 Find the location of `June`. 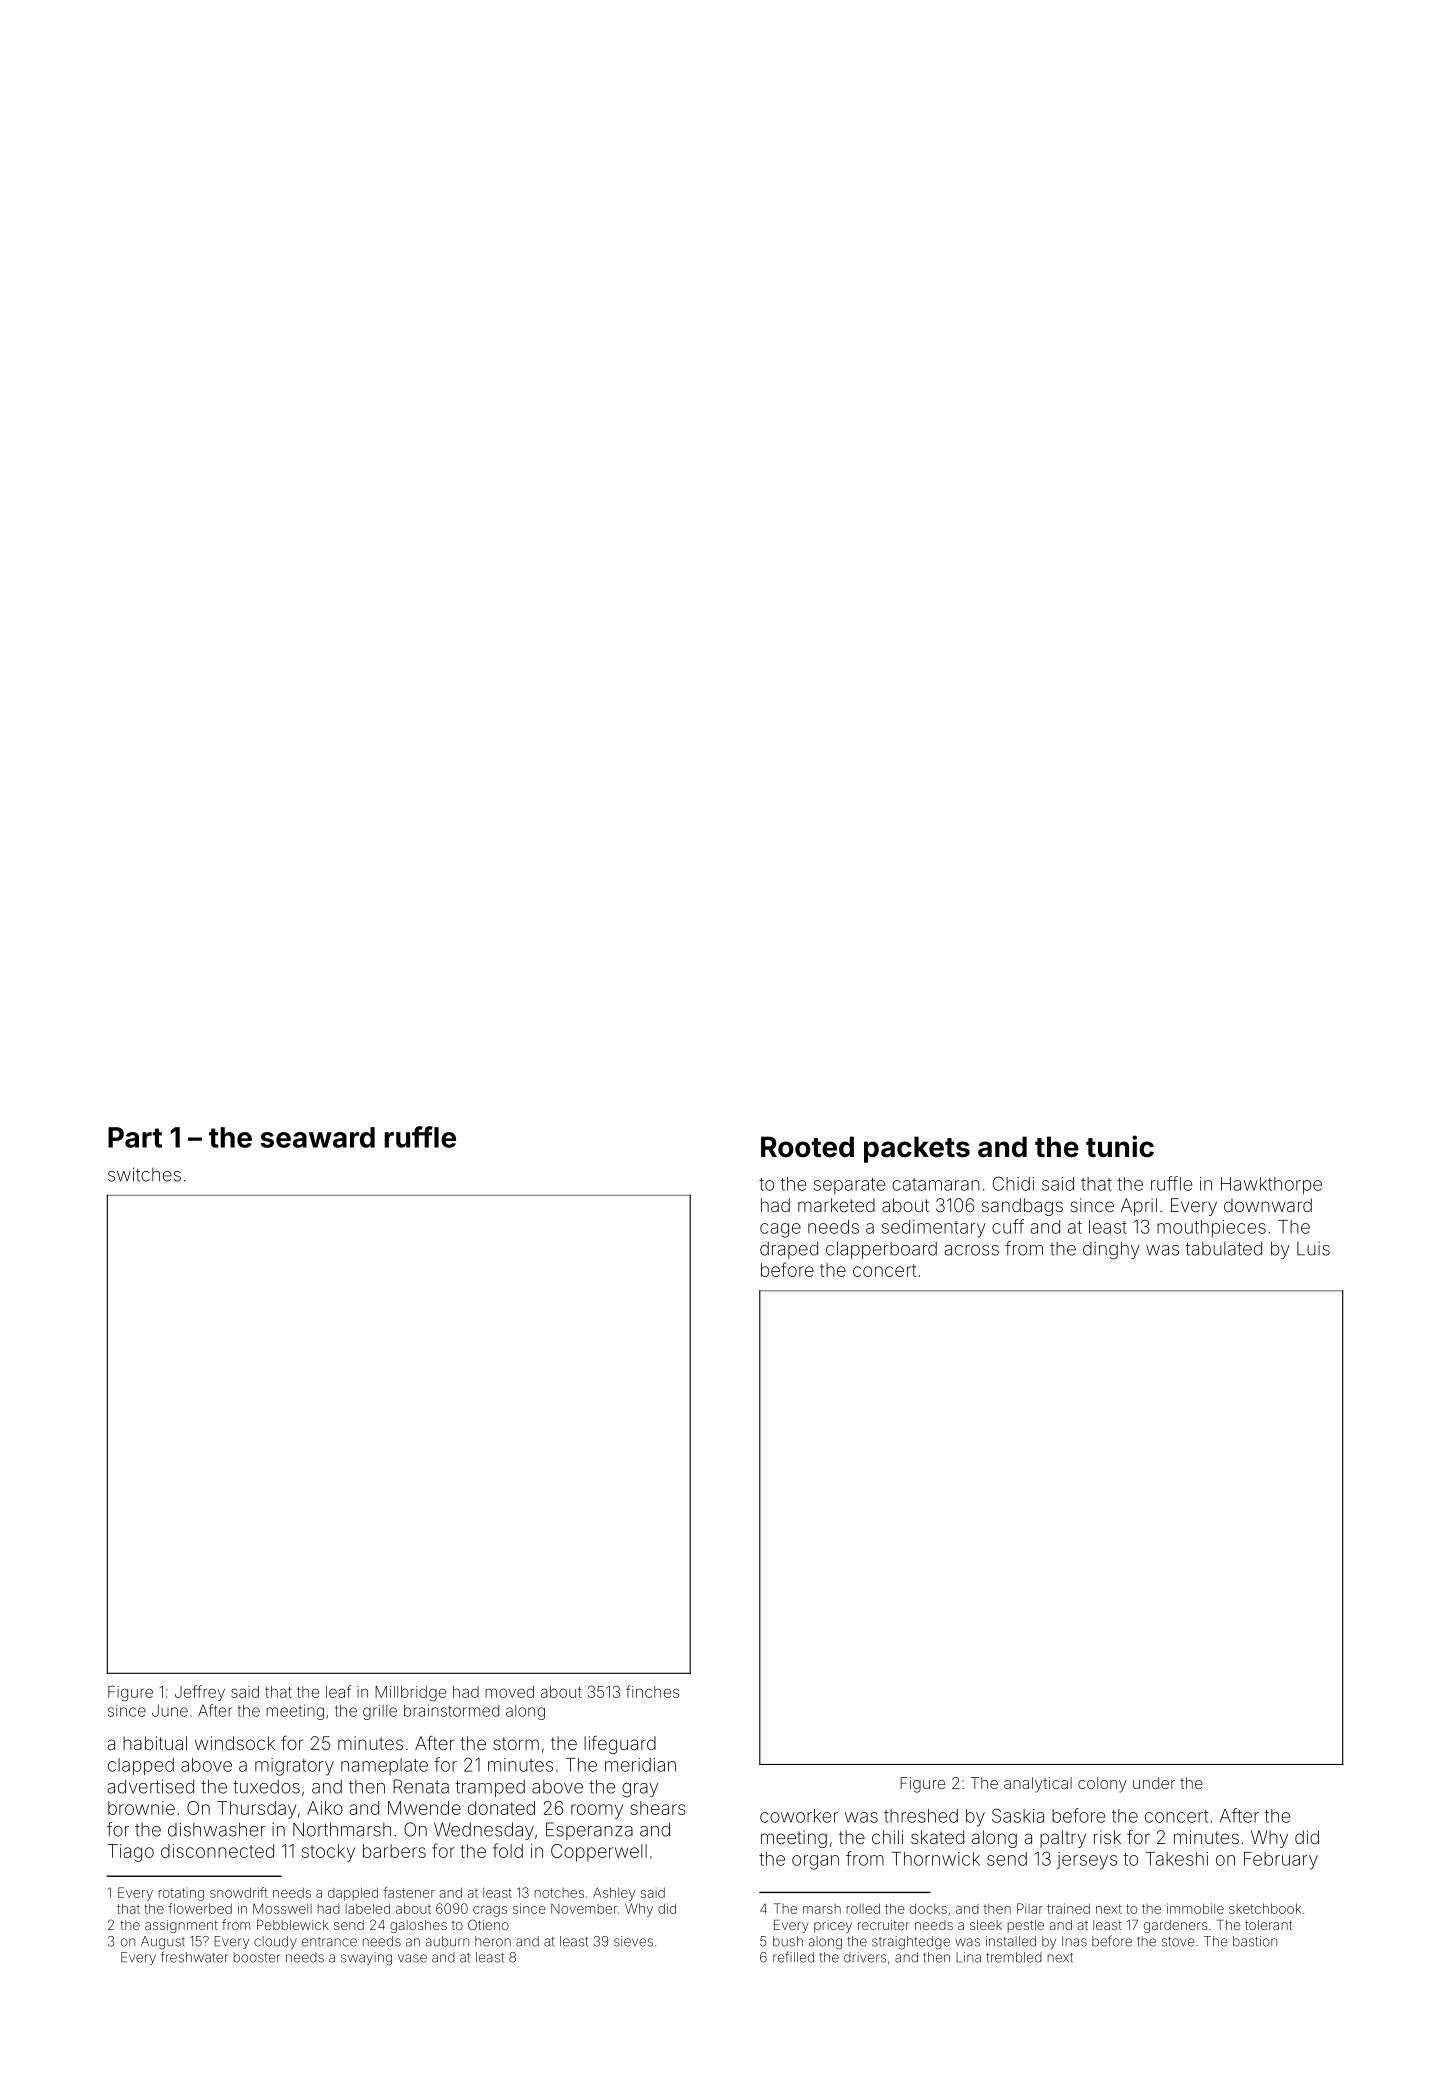

June is located at coordinates (170, 1711).
